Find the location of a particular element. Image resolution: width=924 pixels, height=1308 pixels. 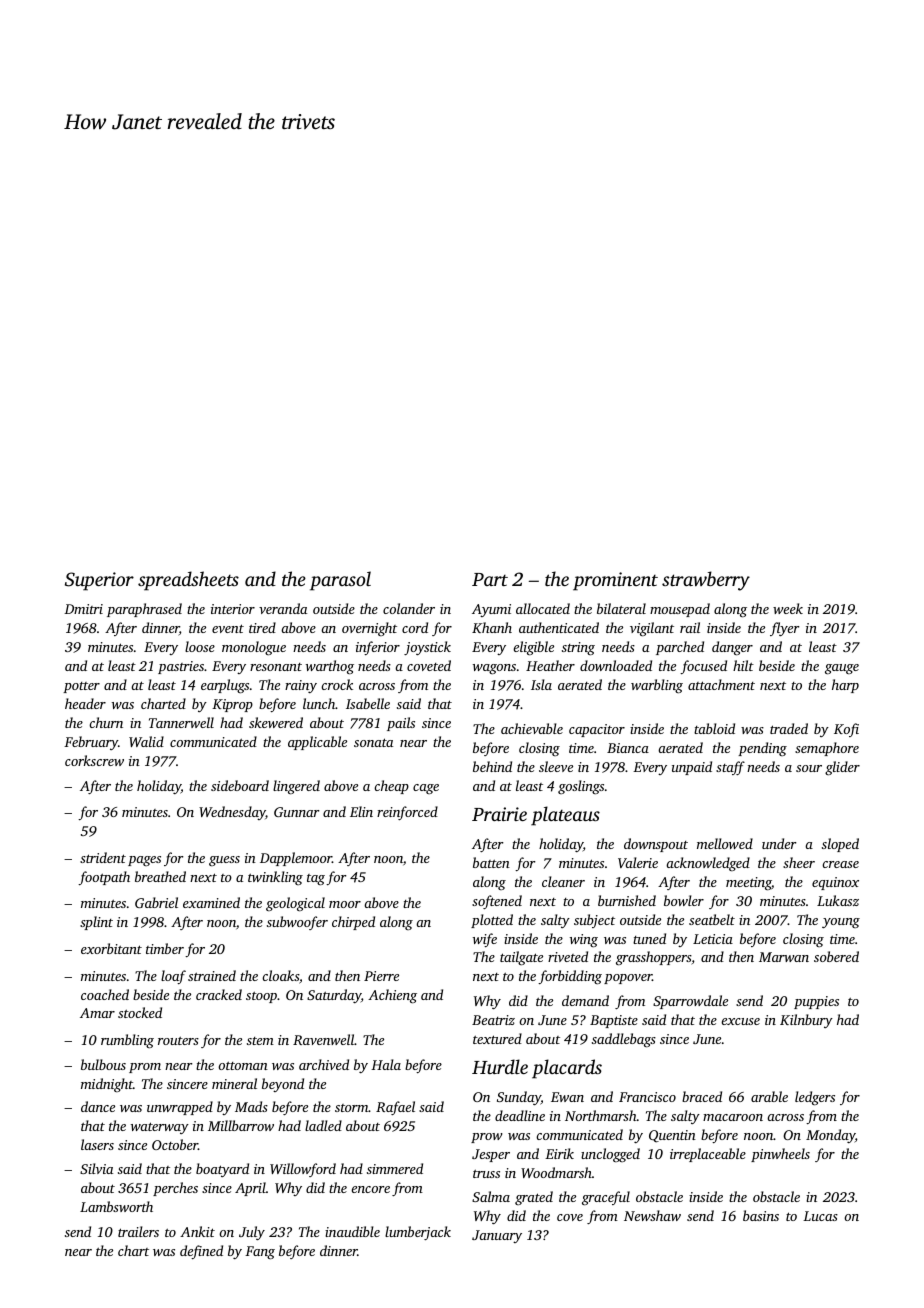

unpaid is located at coordinates (692, 768).
